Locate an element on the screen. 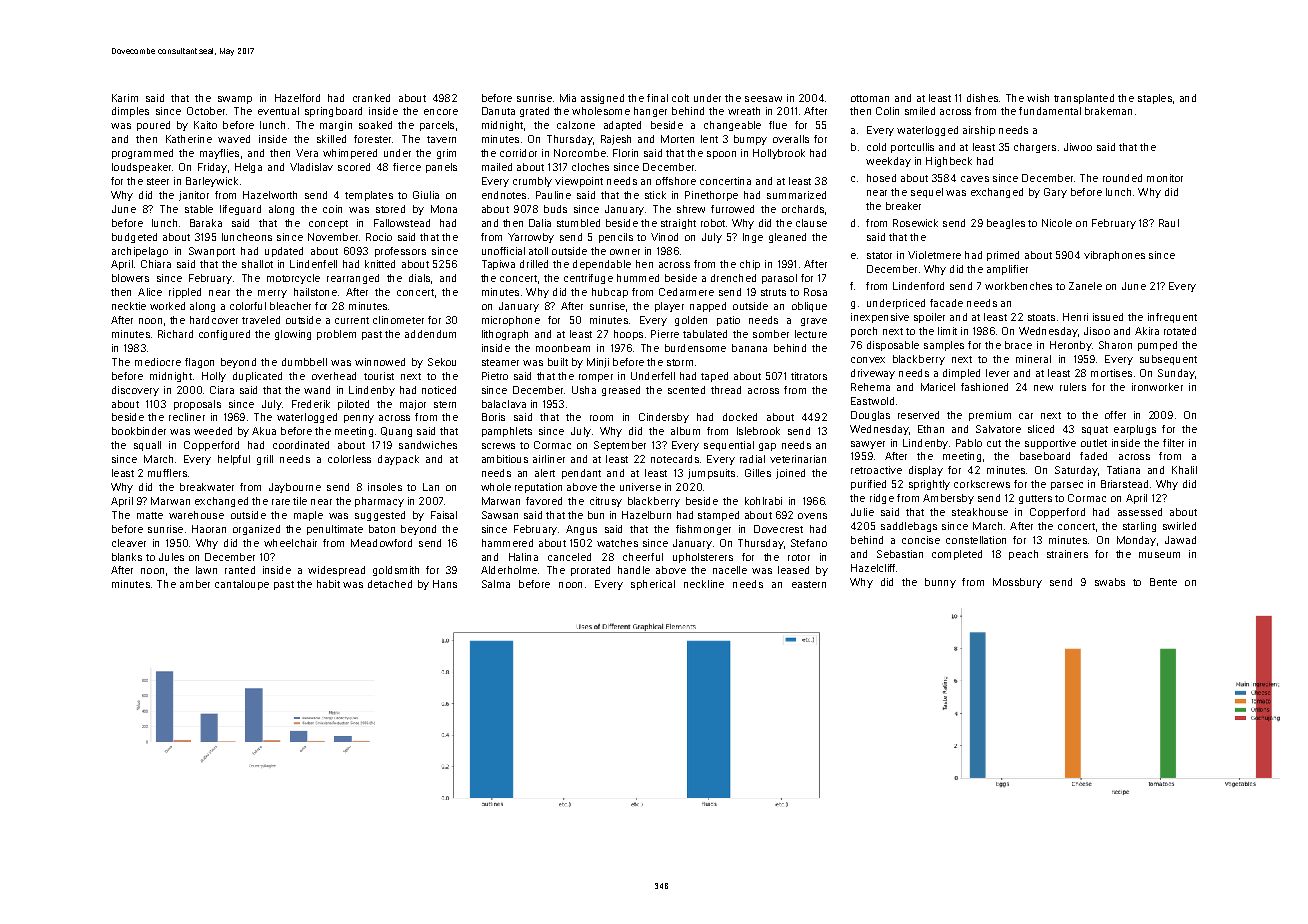 This screenshot has height=924, width=1308. banana is located at coordinates (749, 348).
